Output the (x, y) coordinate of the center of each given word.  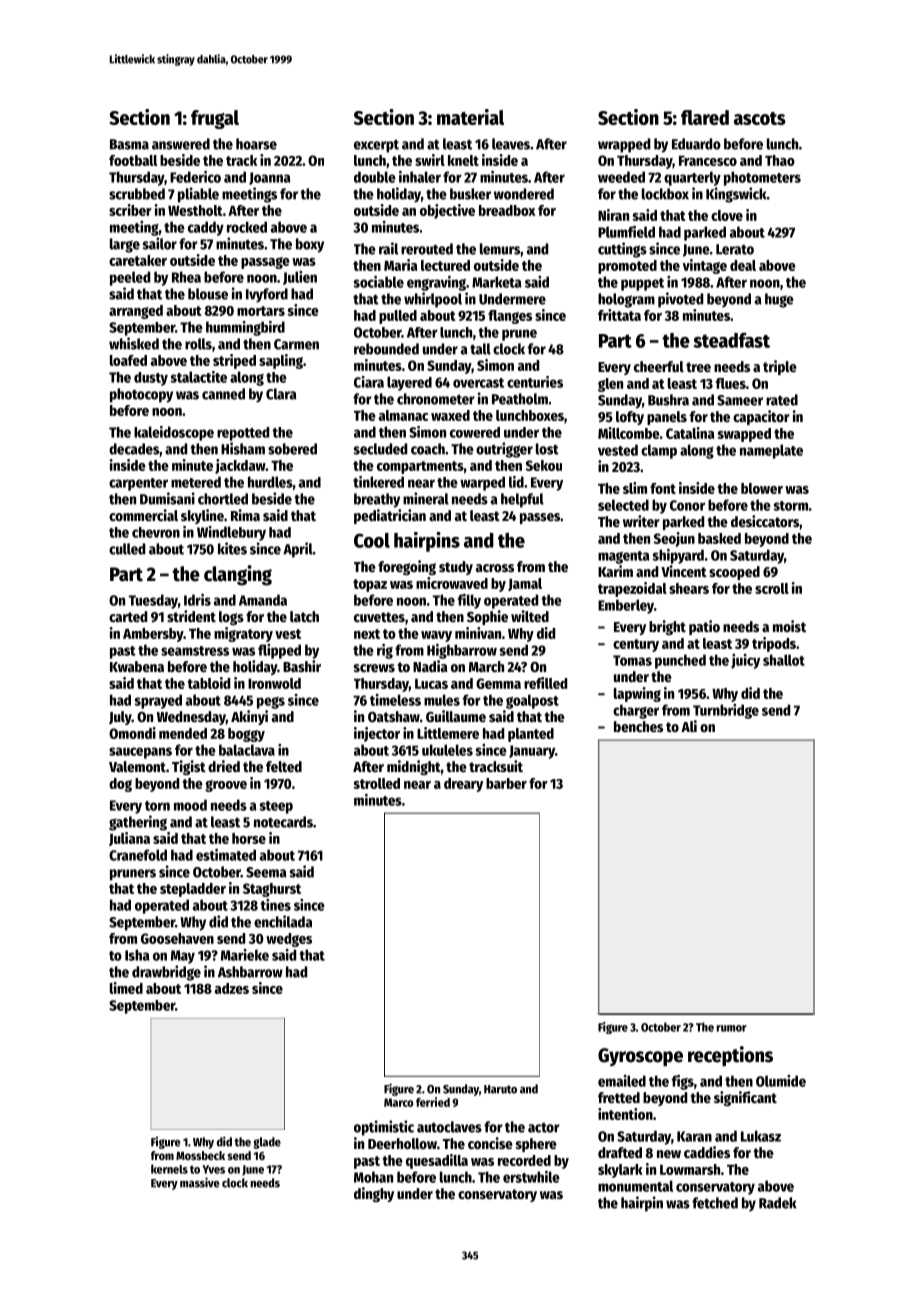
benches (638, 726)
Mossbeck (200, 1155)
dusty (151, 379)
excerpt (376, 146)
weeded (621, 177)
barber (506, 783)
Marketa (497, 282)
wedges (289, 940)
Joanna (270, 178)
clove (727, 215)
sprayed (158, 701)
